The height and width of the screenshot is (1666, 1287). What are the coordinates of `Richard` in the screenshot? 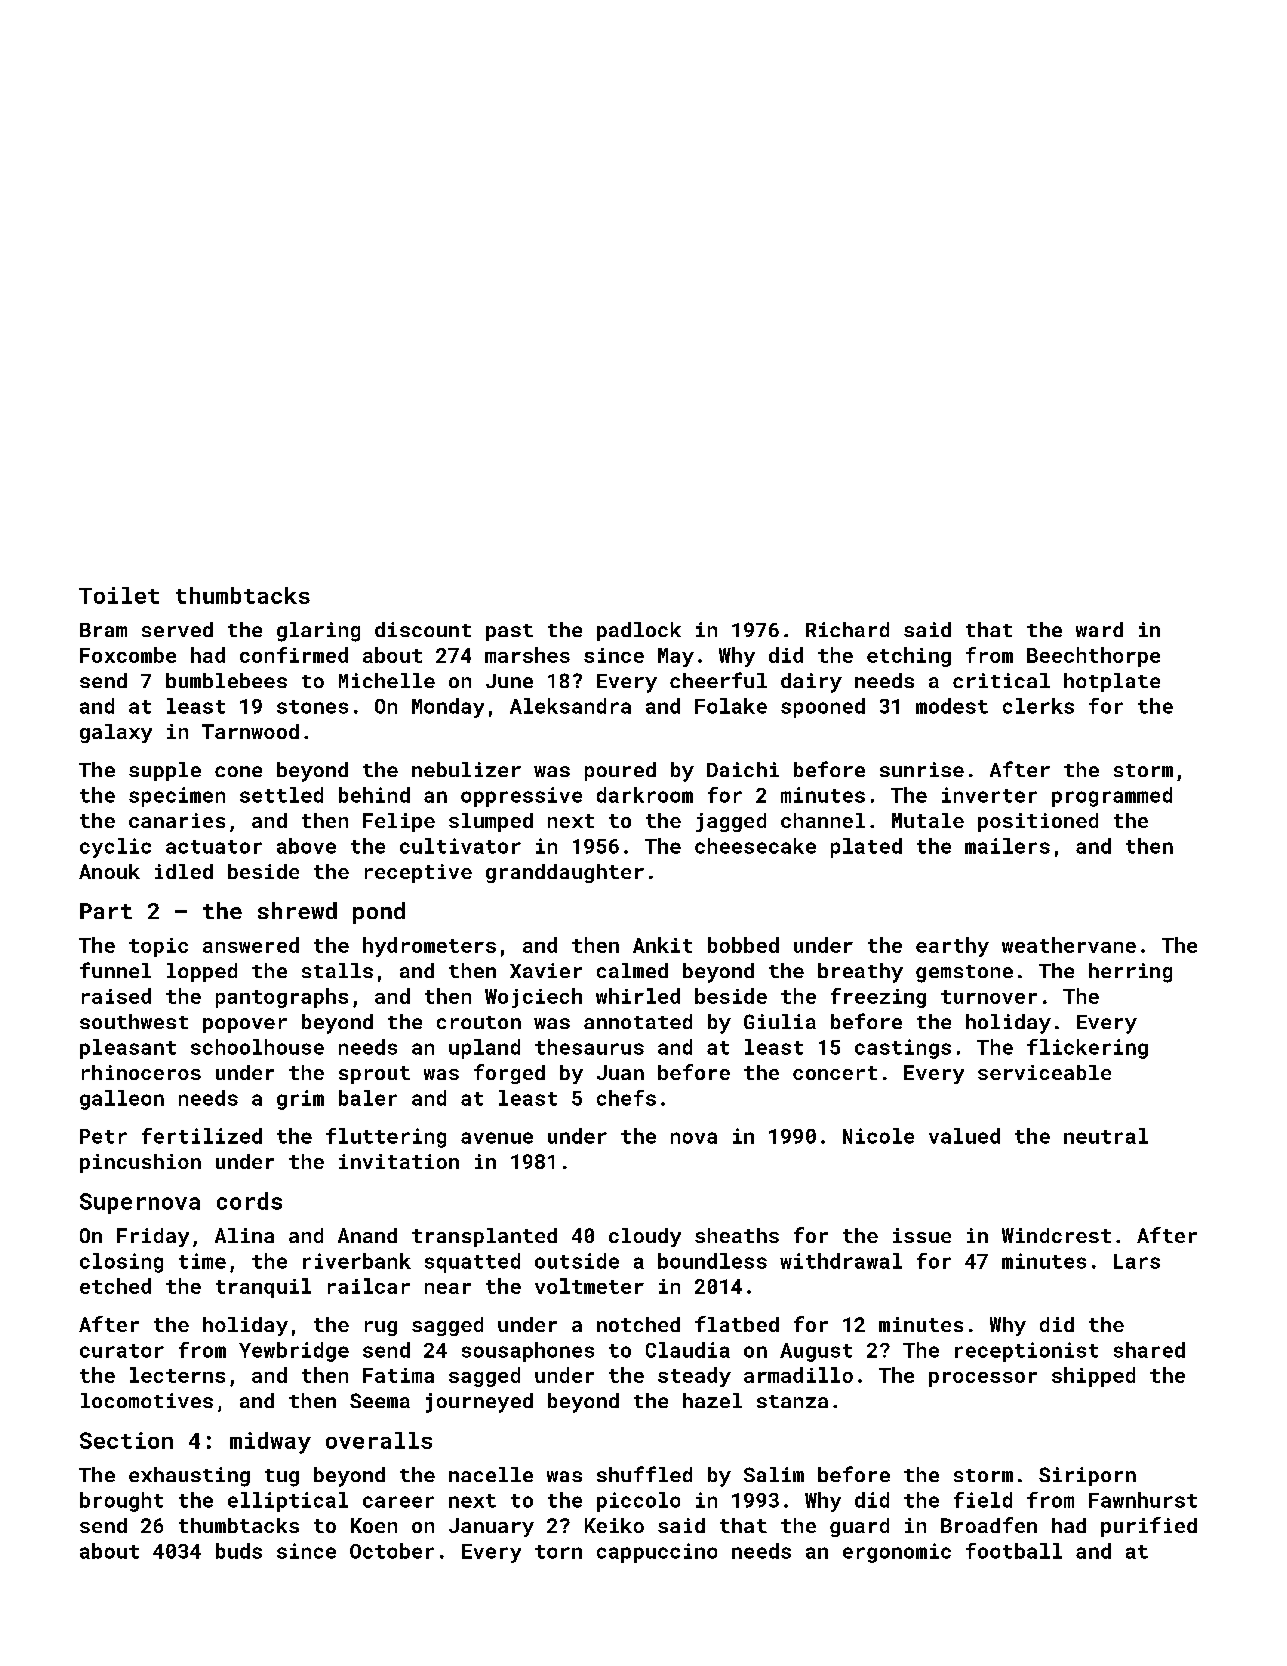 It's located at (847, 629).
